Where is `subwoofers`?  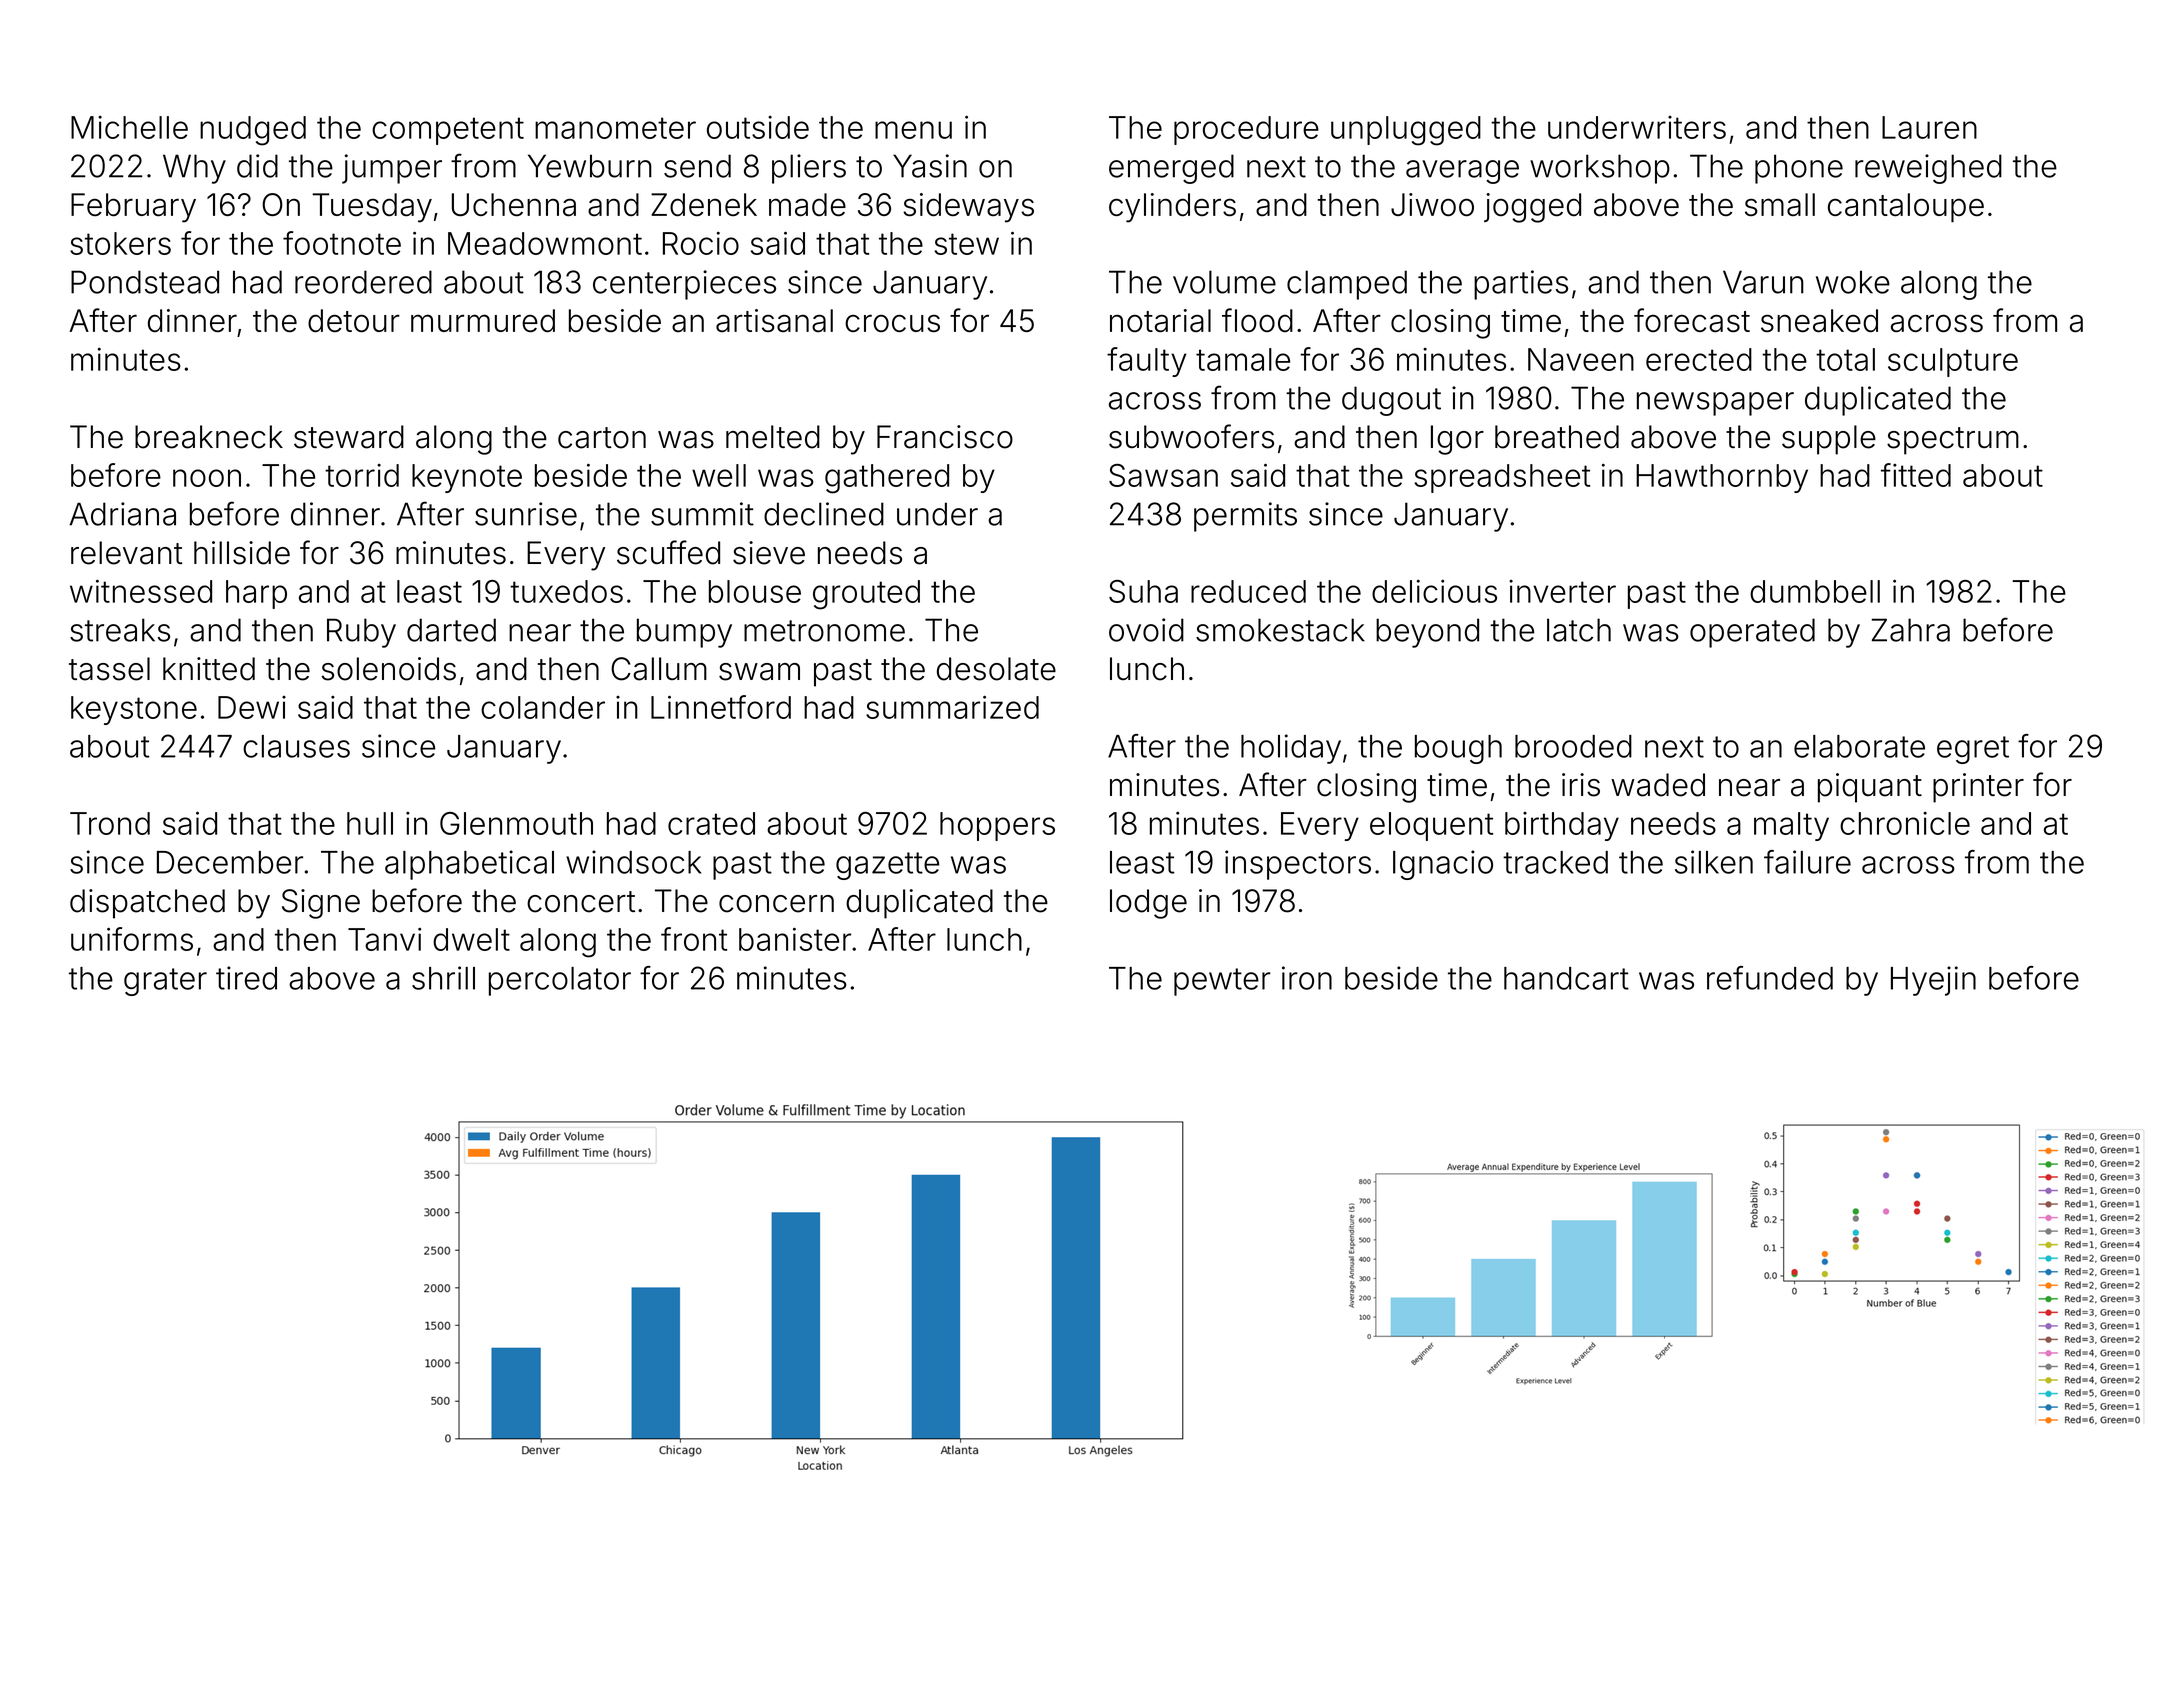 subwoofers is located at coordinates (1191, 436).
